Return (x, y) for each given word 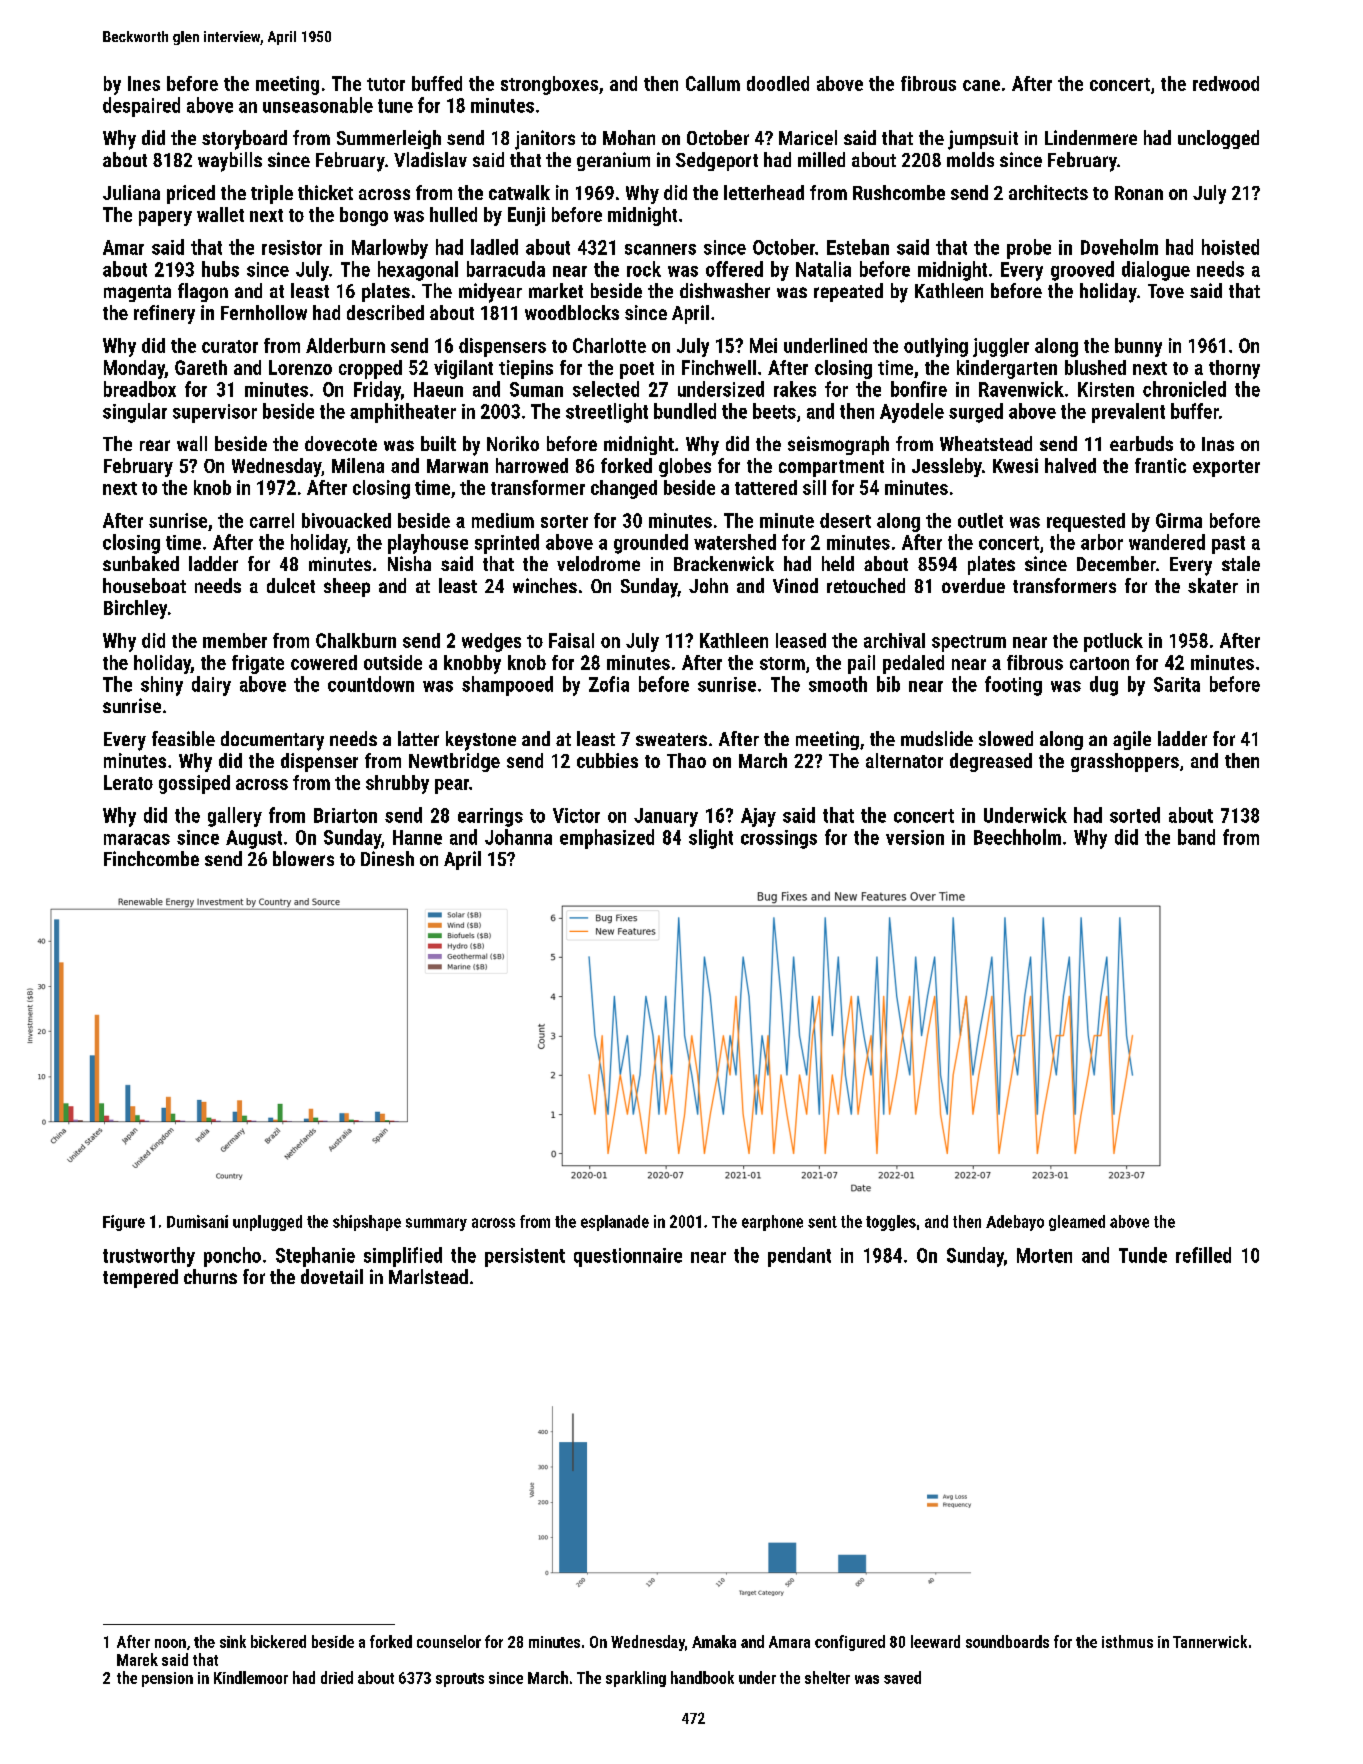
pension (167, 1679)
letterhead (764, 192)
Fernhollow (264, 312)
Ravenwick (1021, 389)
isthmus (1127, 1641)
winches (545, 585)
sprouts (460, 1680)
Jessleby (947, 467)
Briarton (345, 815)
